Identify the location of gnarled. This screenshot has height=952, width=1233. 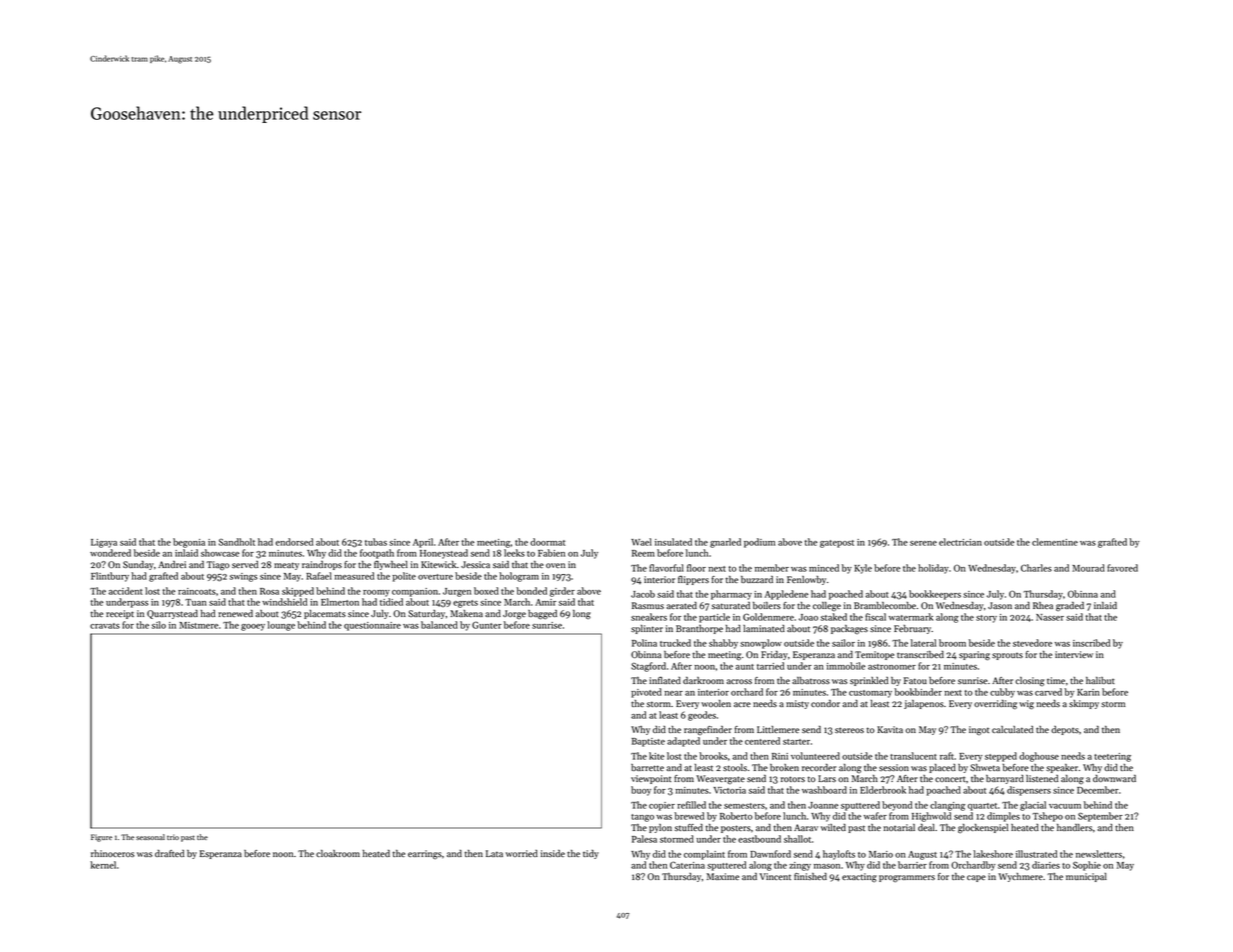
(725, 543).
